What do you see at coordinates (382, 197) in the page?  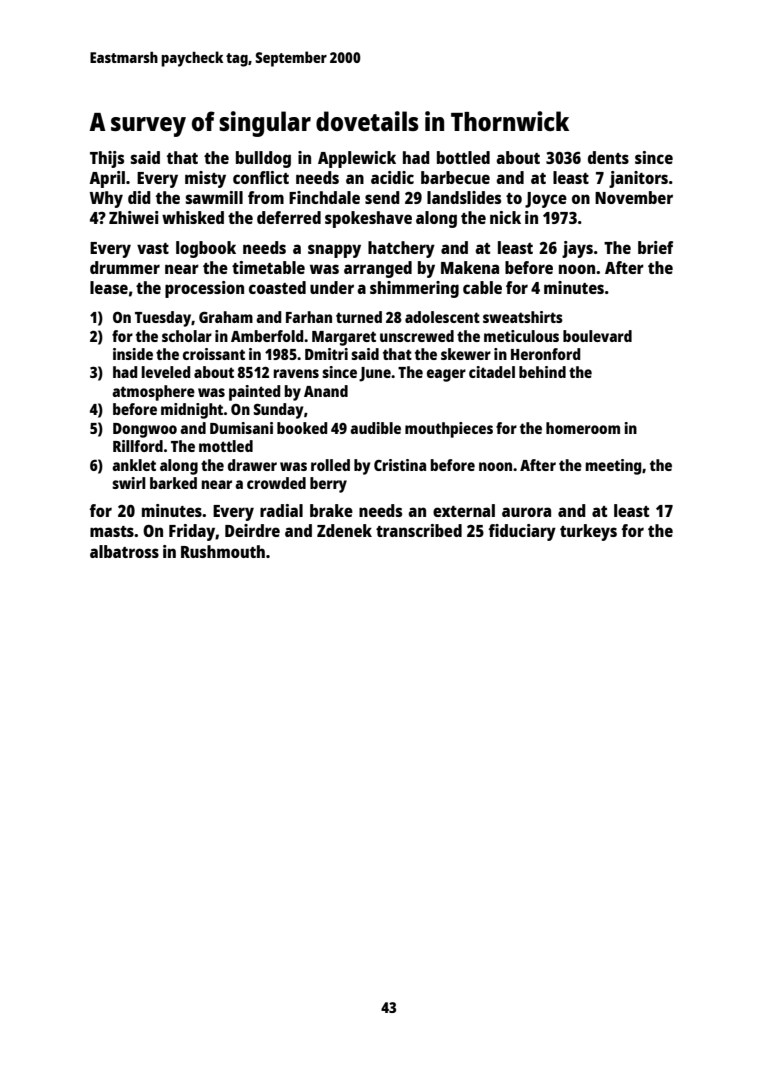 I see `send` at bounding box center [382, 197].
